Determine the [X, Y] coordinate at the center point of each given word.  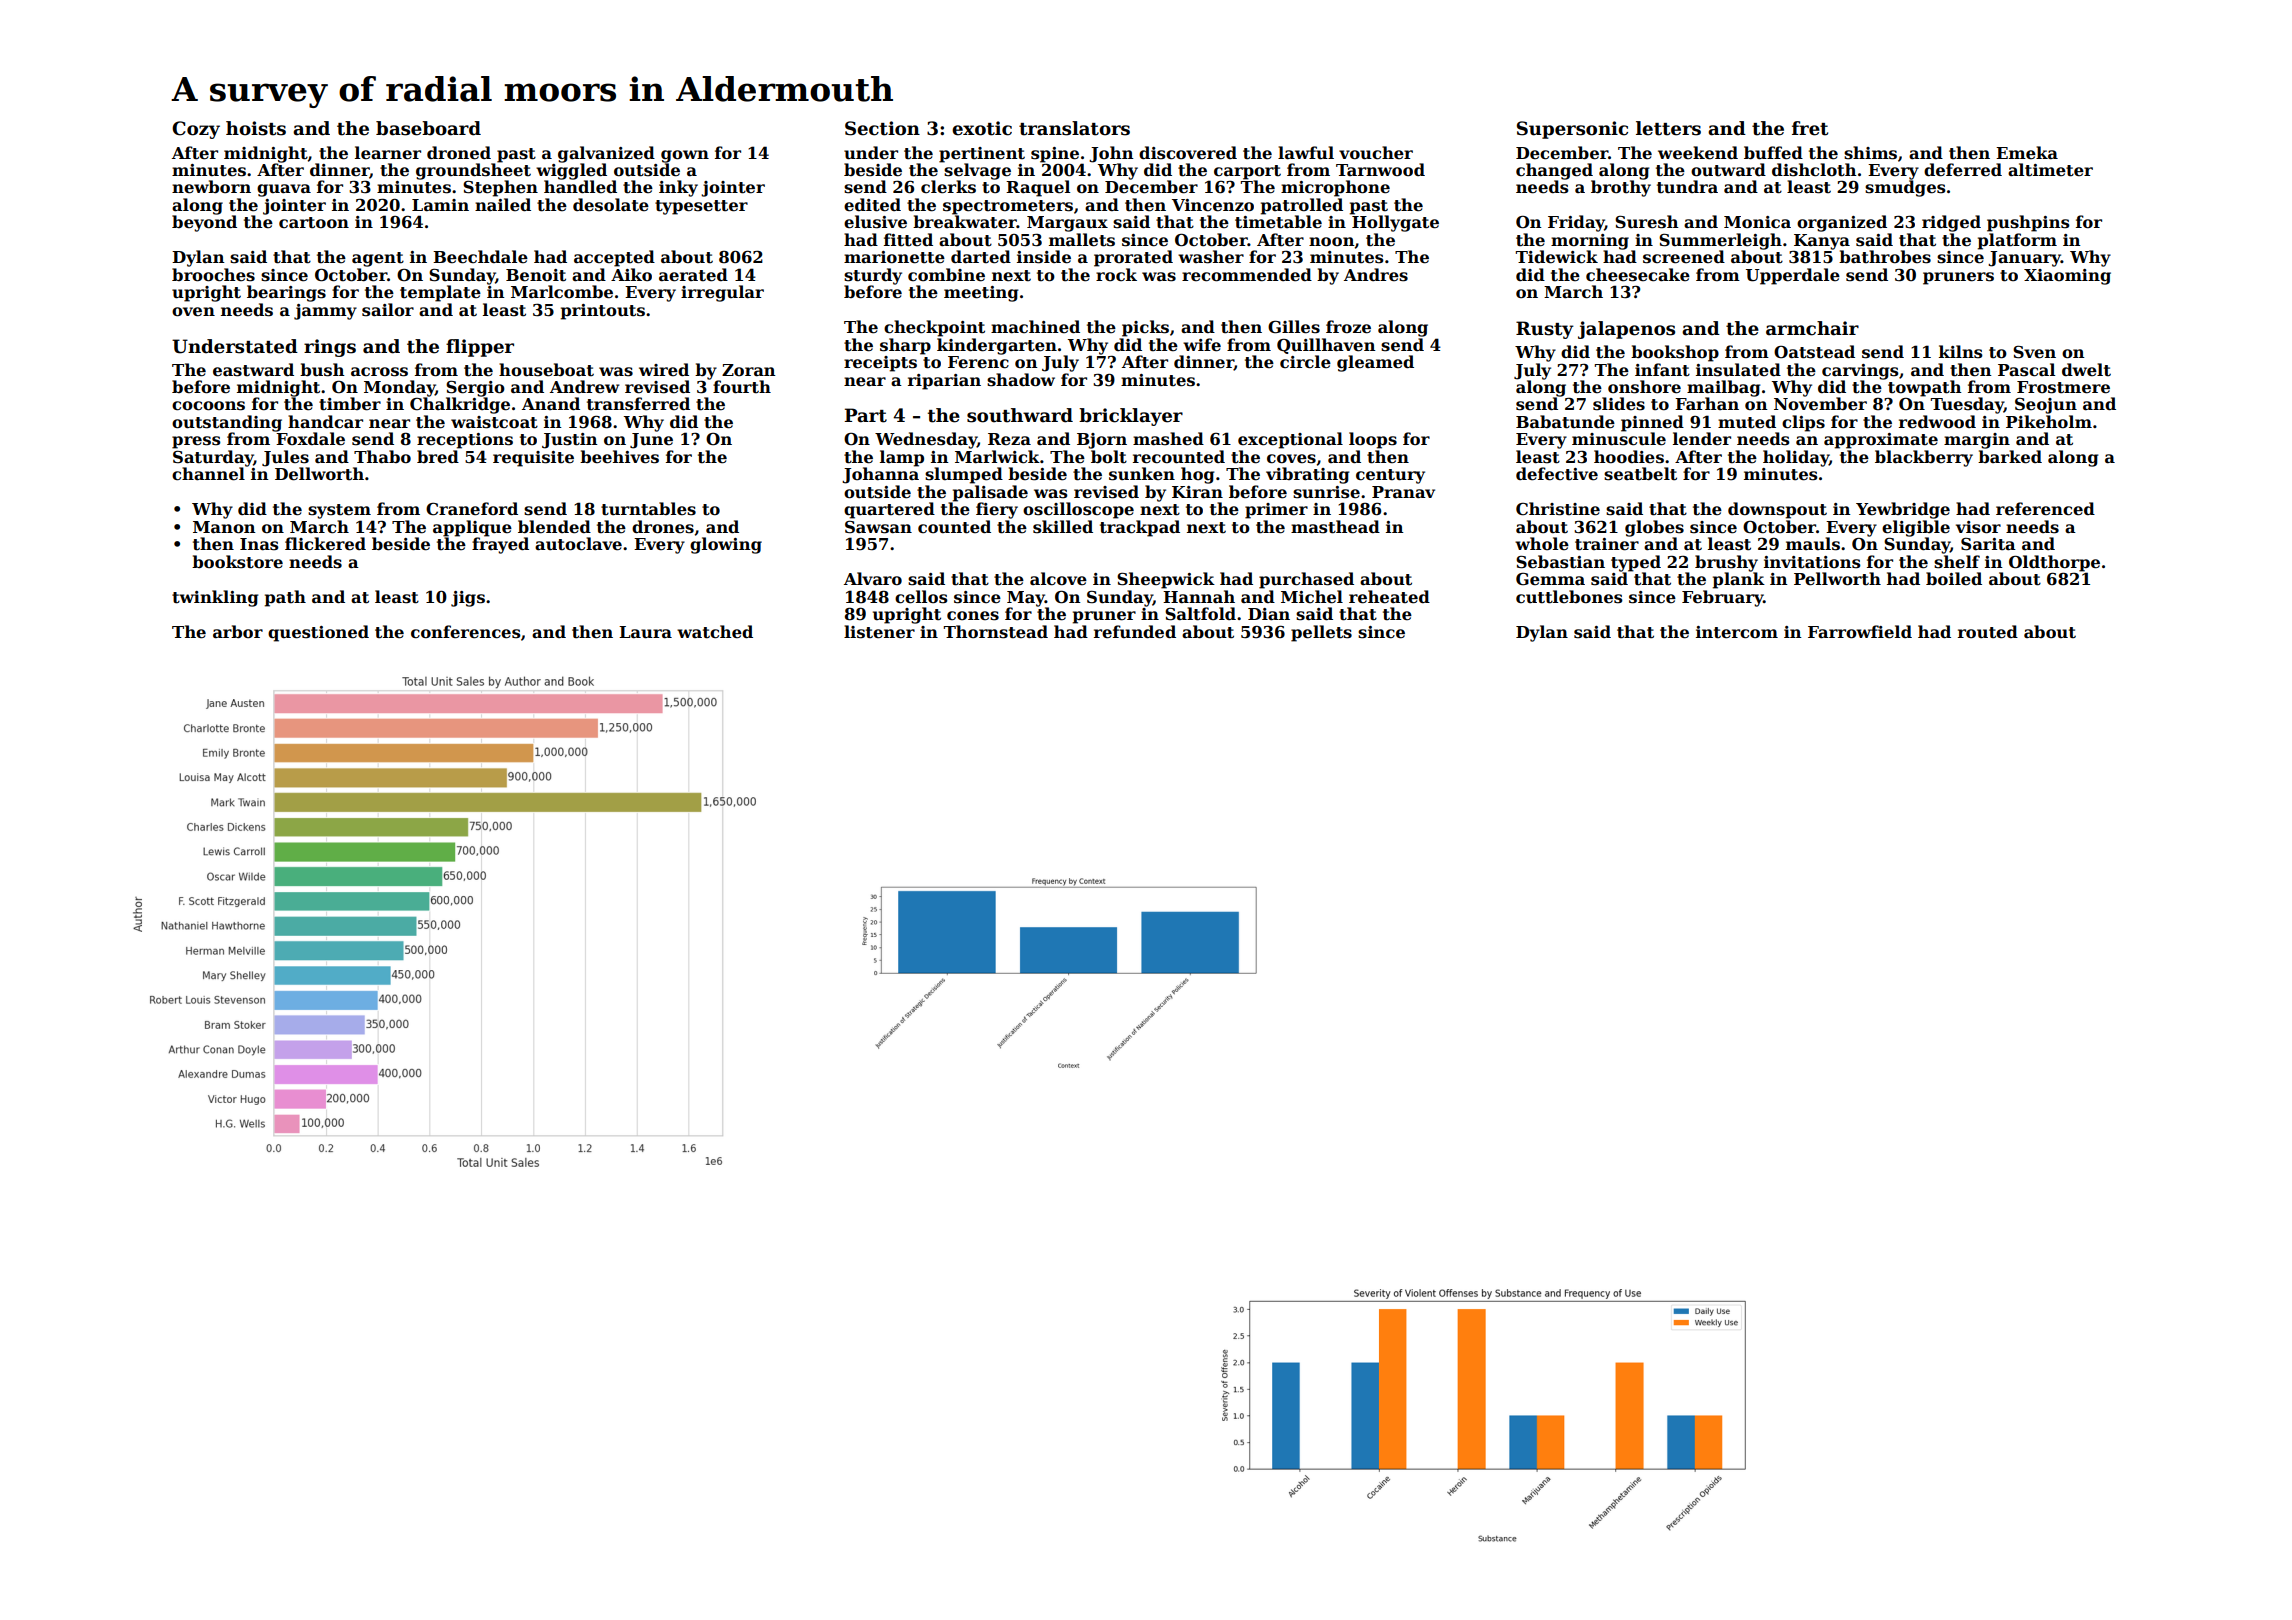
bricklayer [1131, 417]
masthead [1335, 527]
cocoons [208, 406]
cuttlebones [1569, 597]
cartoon [314, 223]
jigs [468, 599]
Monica [1757, 222]
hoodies [1629, 457]
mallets [1082, 240]
